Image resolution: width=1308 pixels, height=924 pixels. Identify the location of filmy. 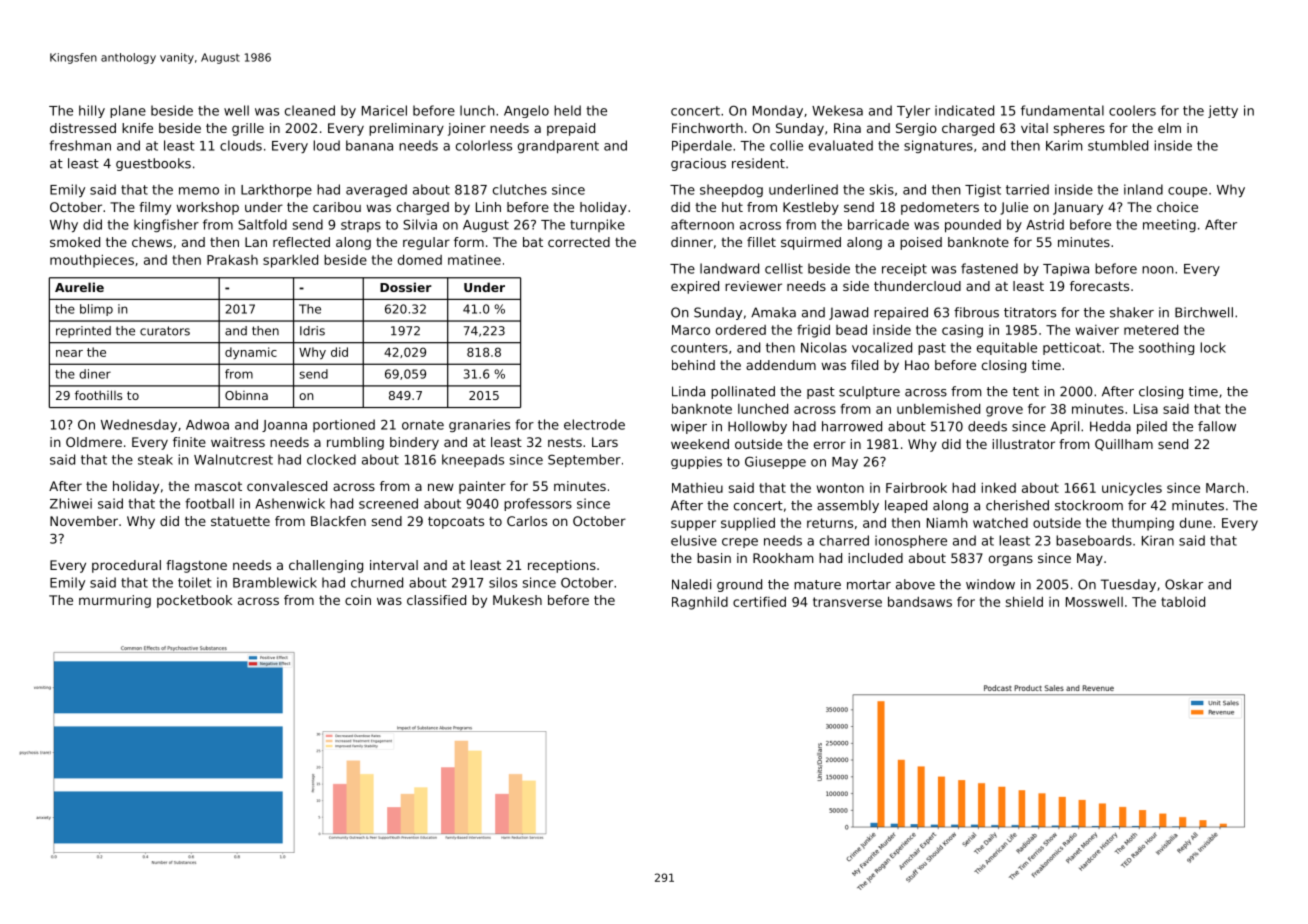
(155, 208).
